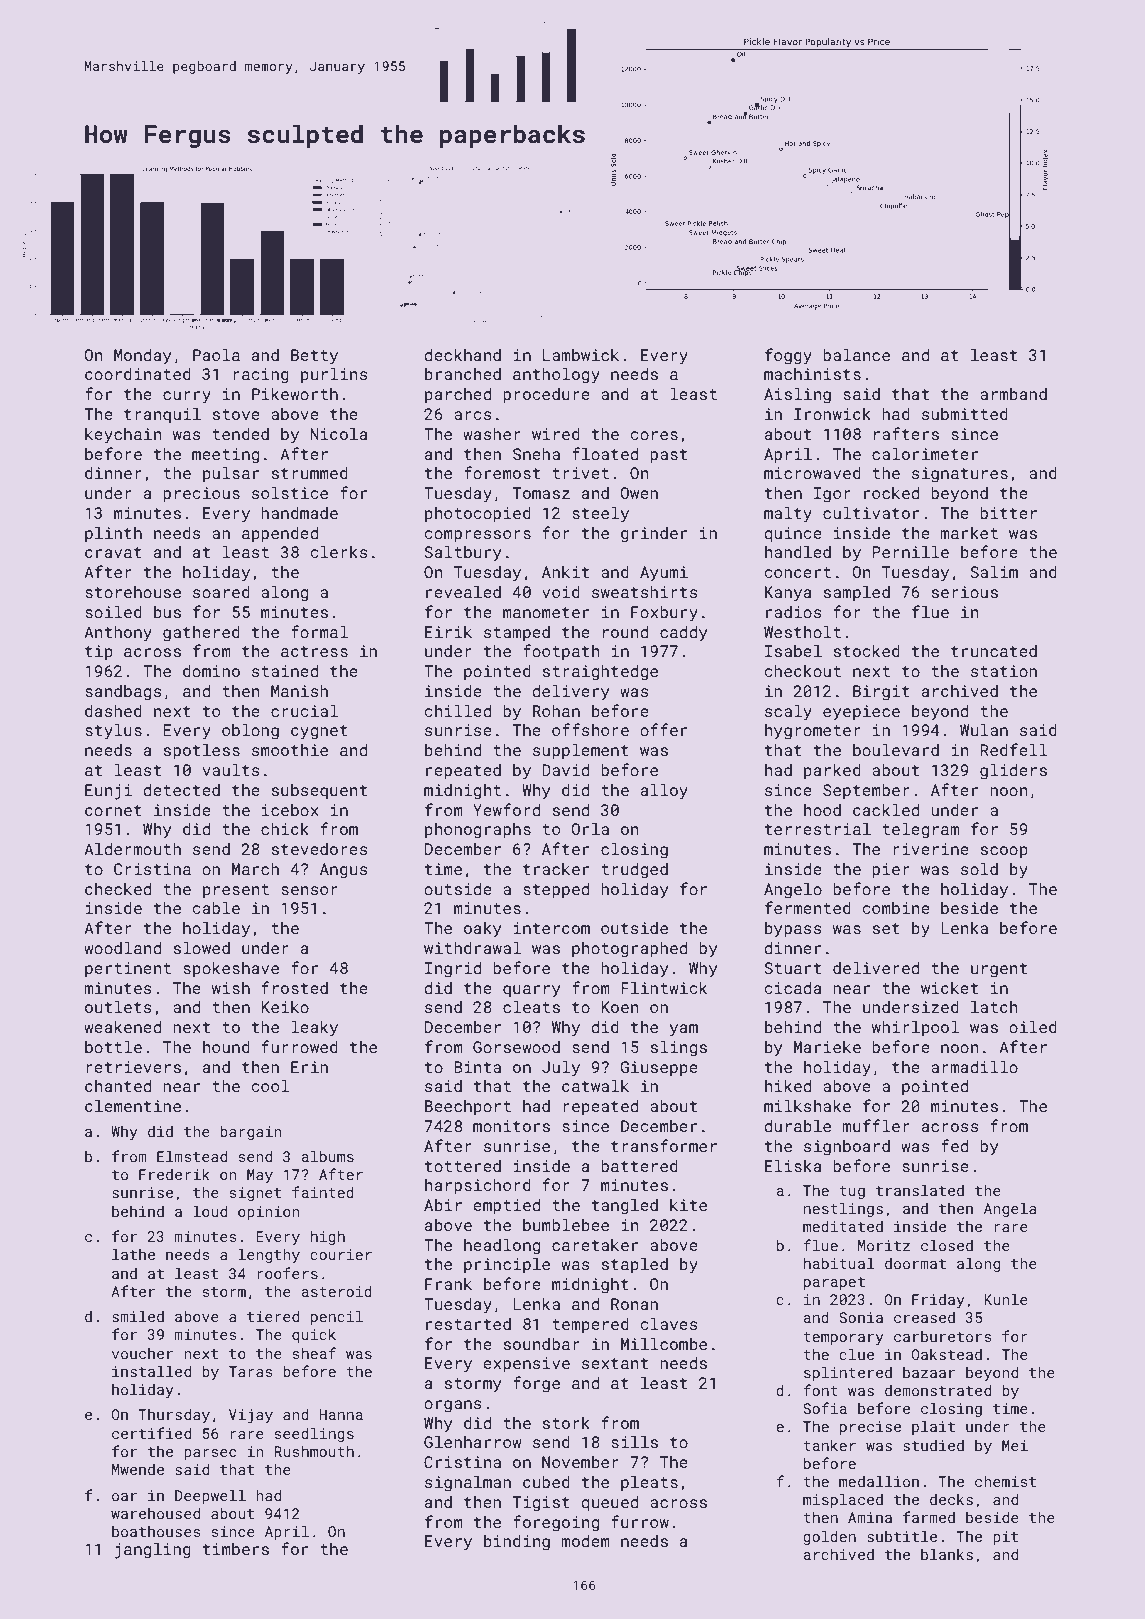 This screenshot has width=1145, height=1619. I want to click on domino, so click(211, 670).
